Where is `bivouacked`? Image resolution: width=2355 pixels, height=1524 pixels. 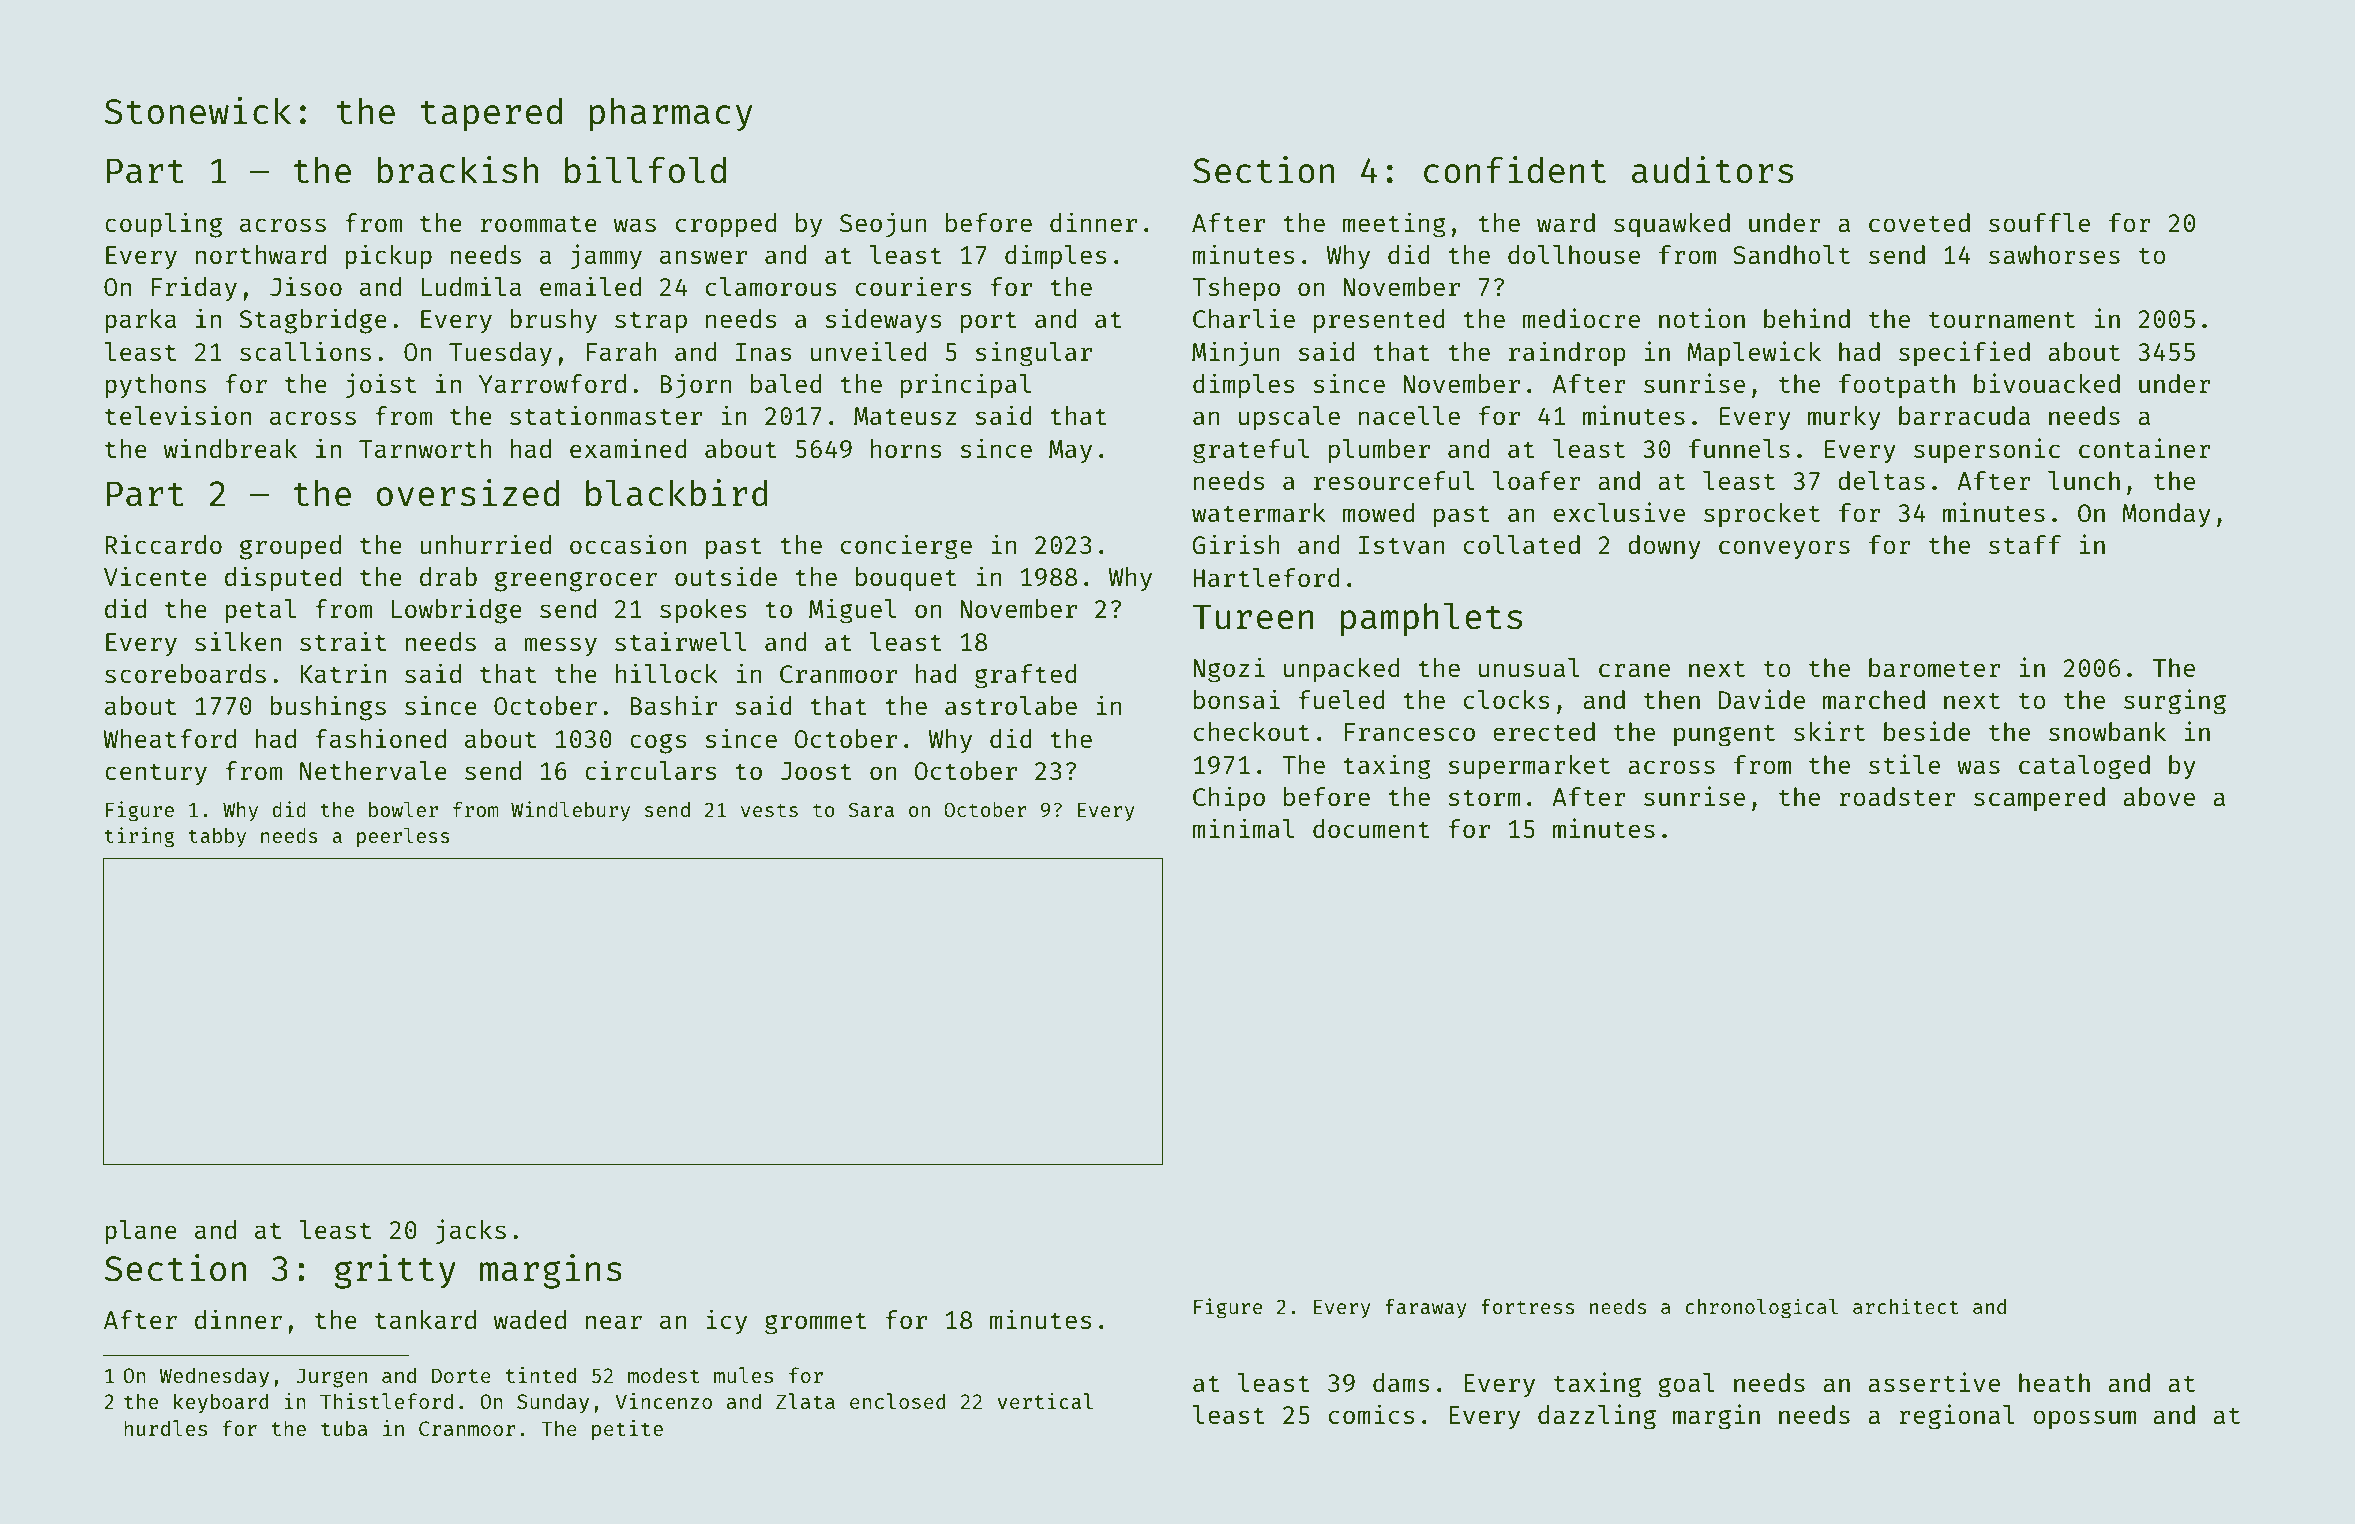 bivouacked is located at coordinates (2047, 383).
